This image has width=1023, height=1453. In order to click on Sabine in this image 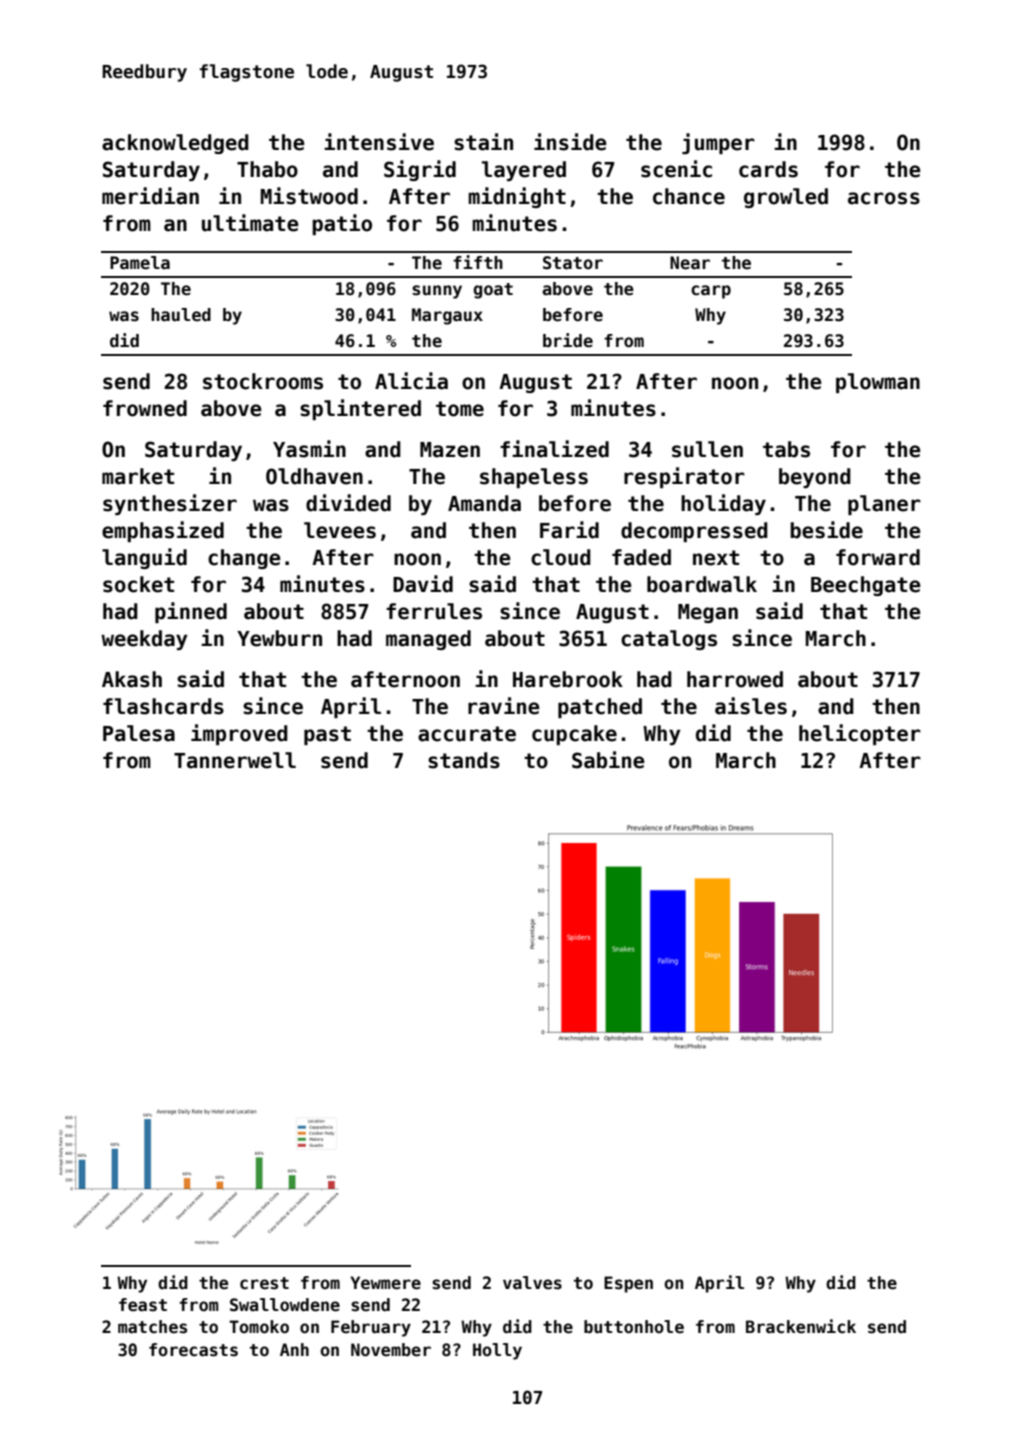, I will do `click(608, 760)`.
